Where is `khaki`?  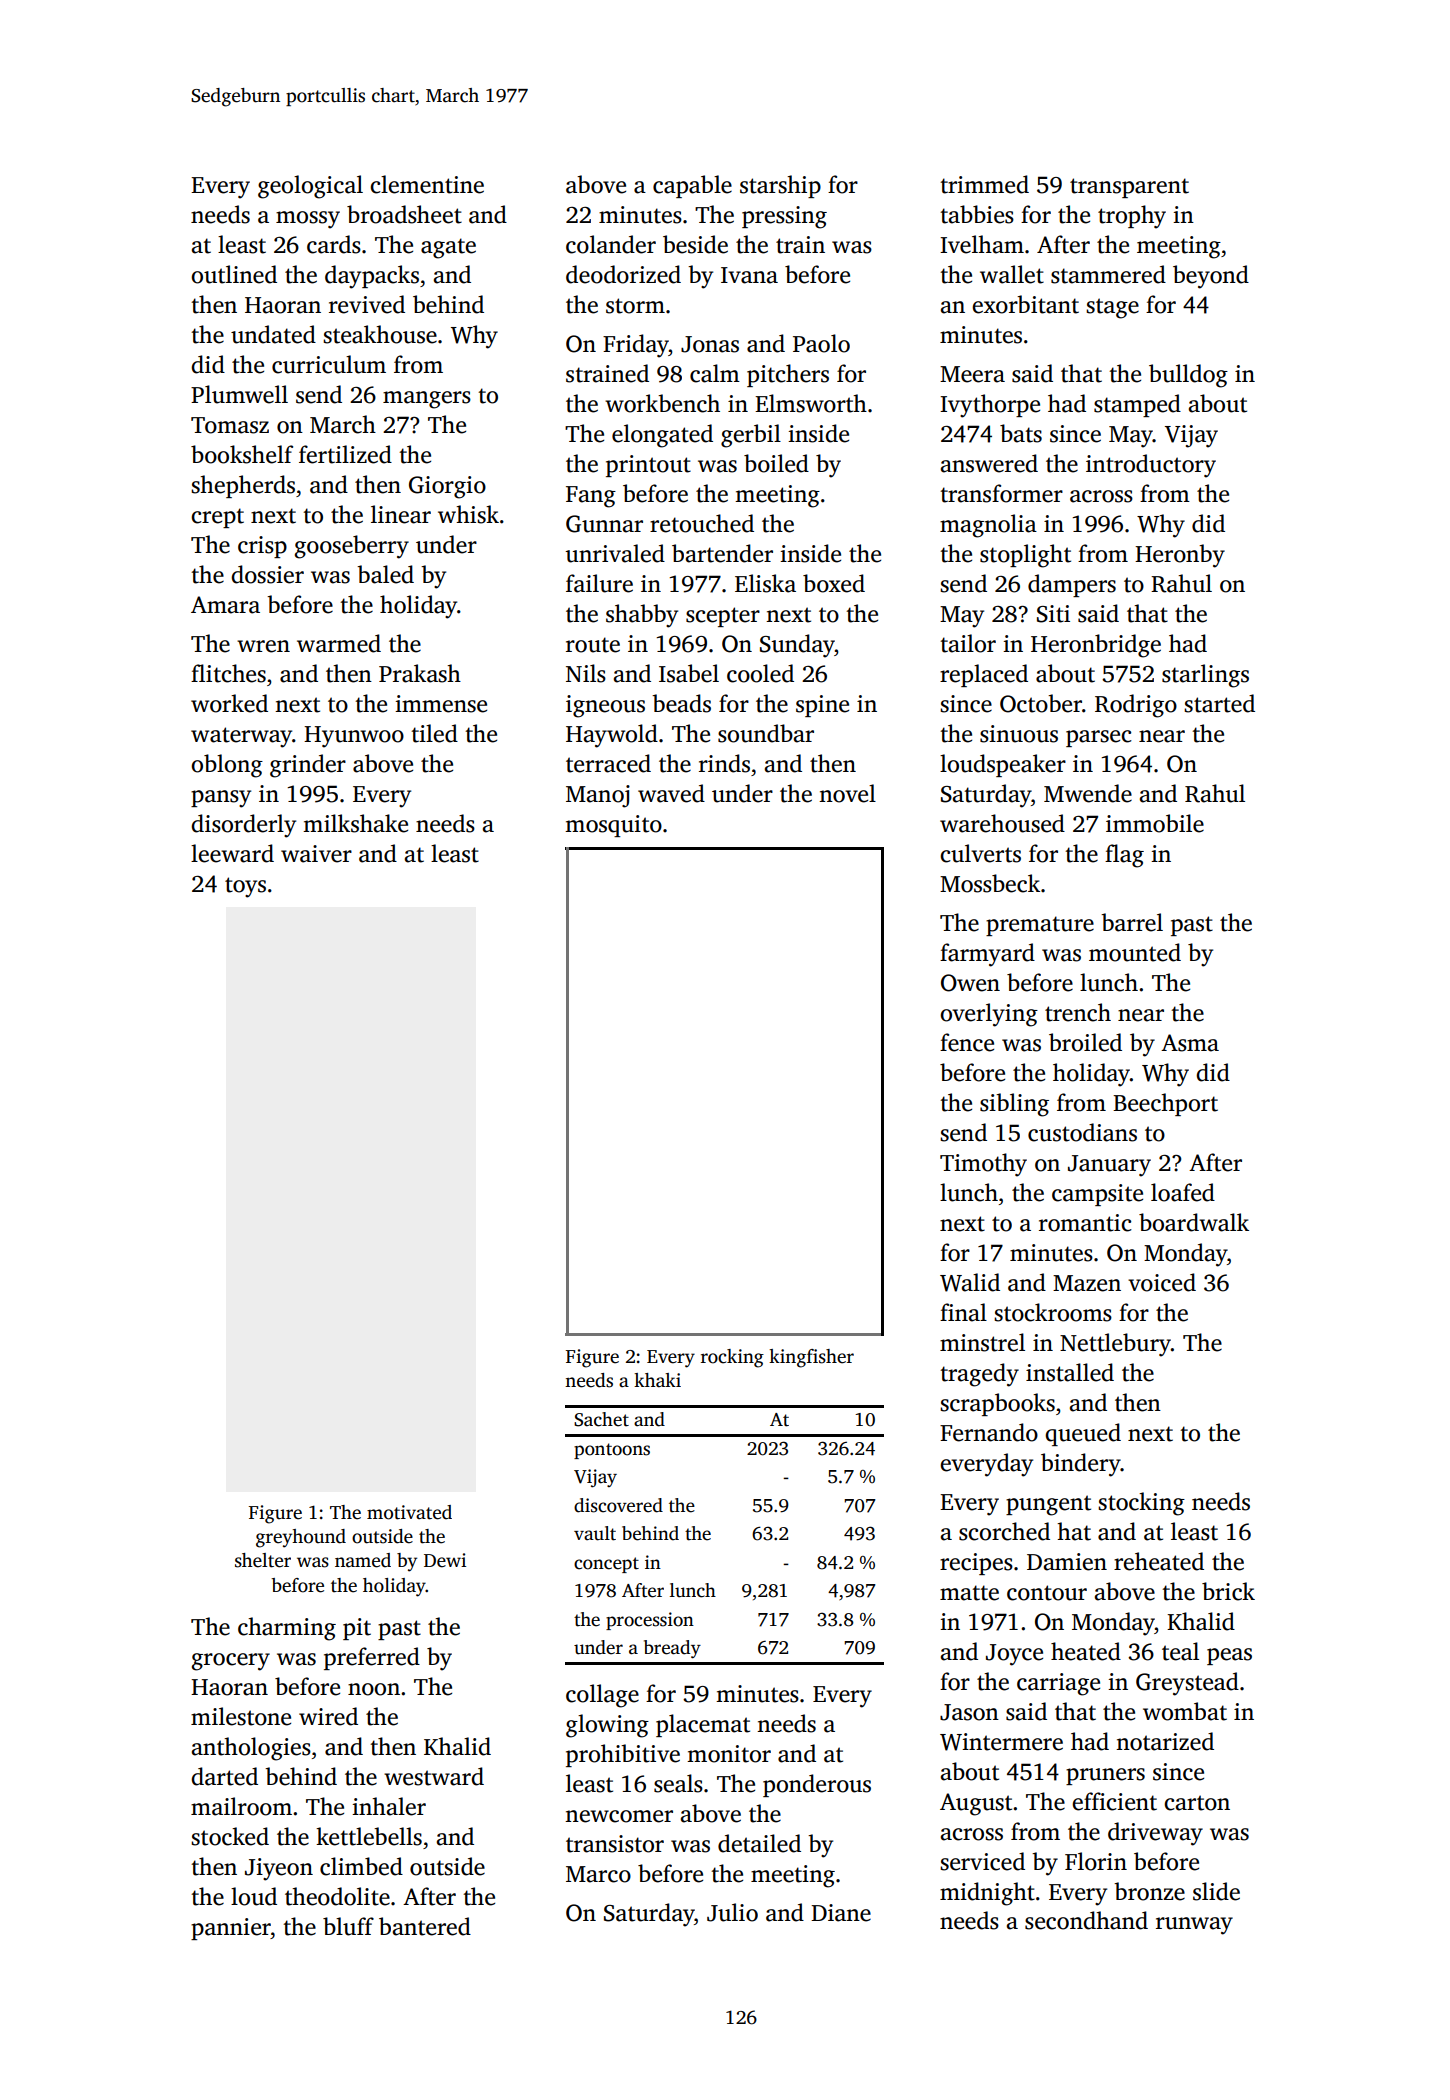
khaki is located at coordinates (657, 1380).
